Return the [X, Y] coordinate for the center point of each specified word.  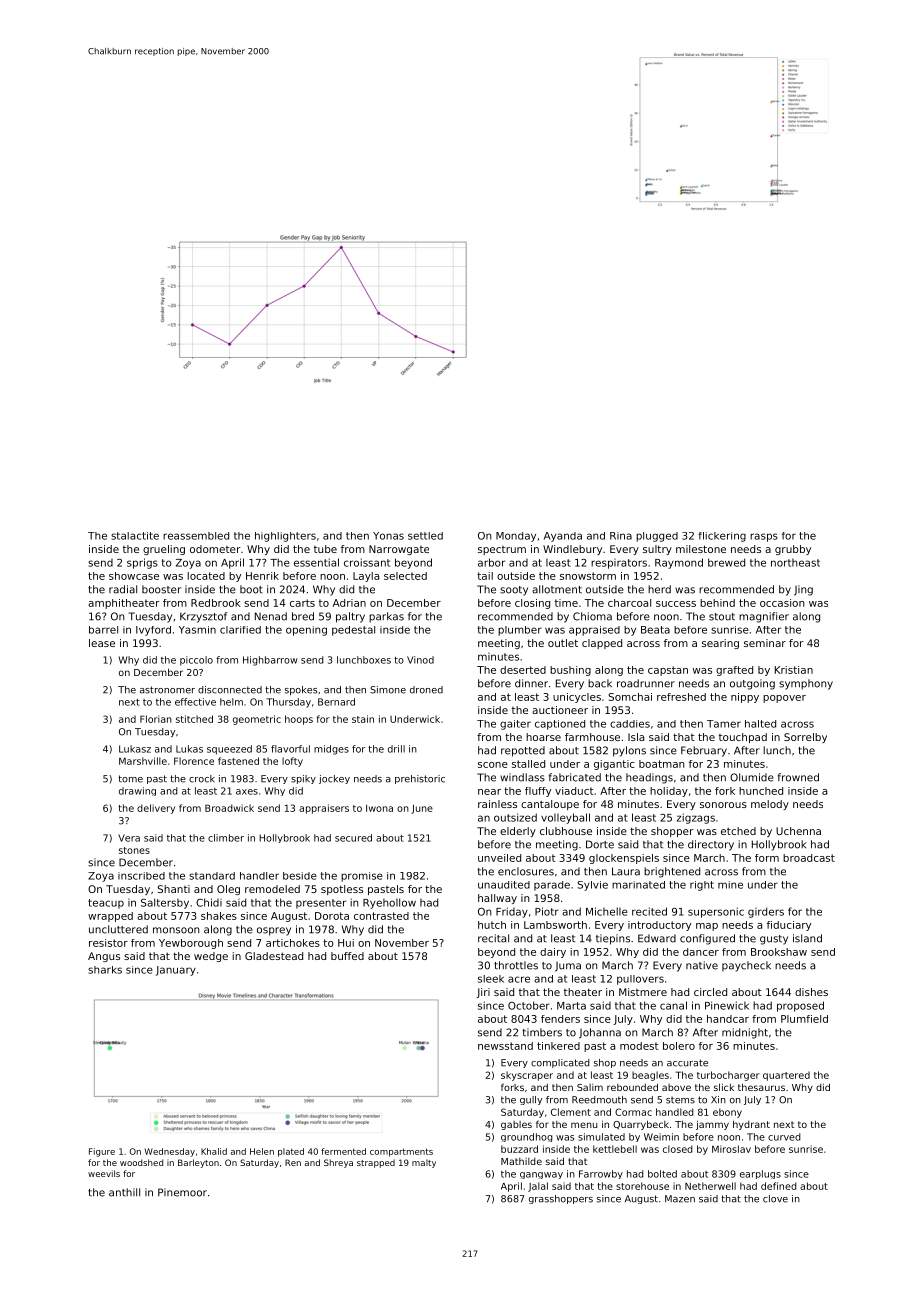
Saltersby [165, 903]
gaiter [515, 725]
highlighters [285, 537]
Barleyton [198, 1163]
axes [247, 792]
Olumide [752, 777]
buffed [347, 956]
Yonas [388, 536]
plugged [657, 537]
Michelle [607, 911]
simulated [601, 1137]
